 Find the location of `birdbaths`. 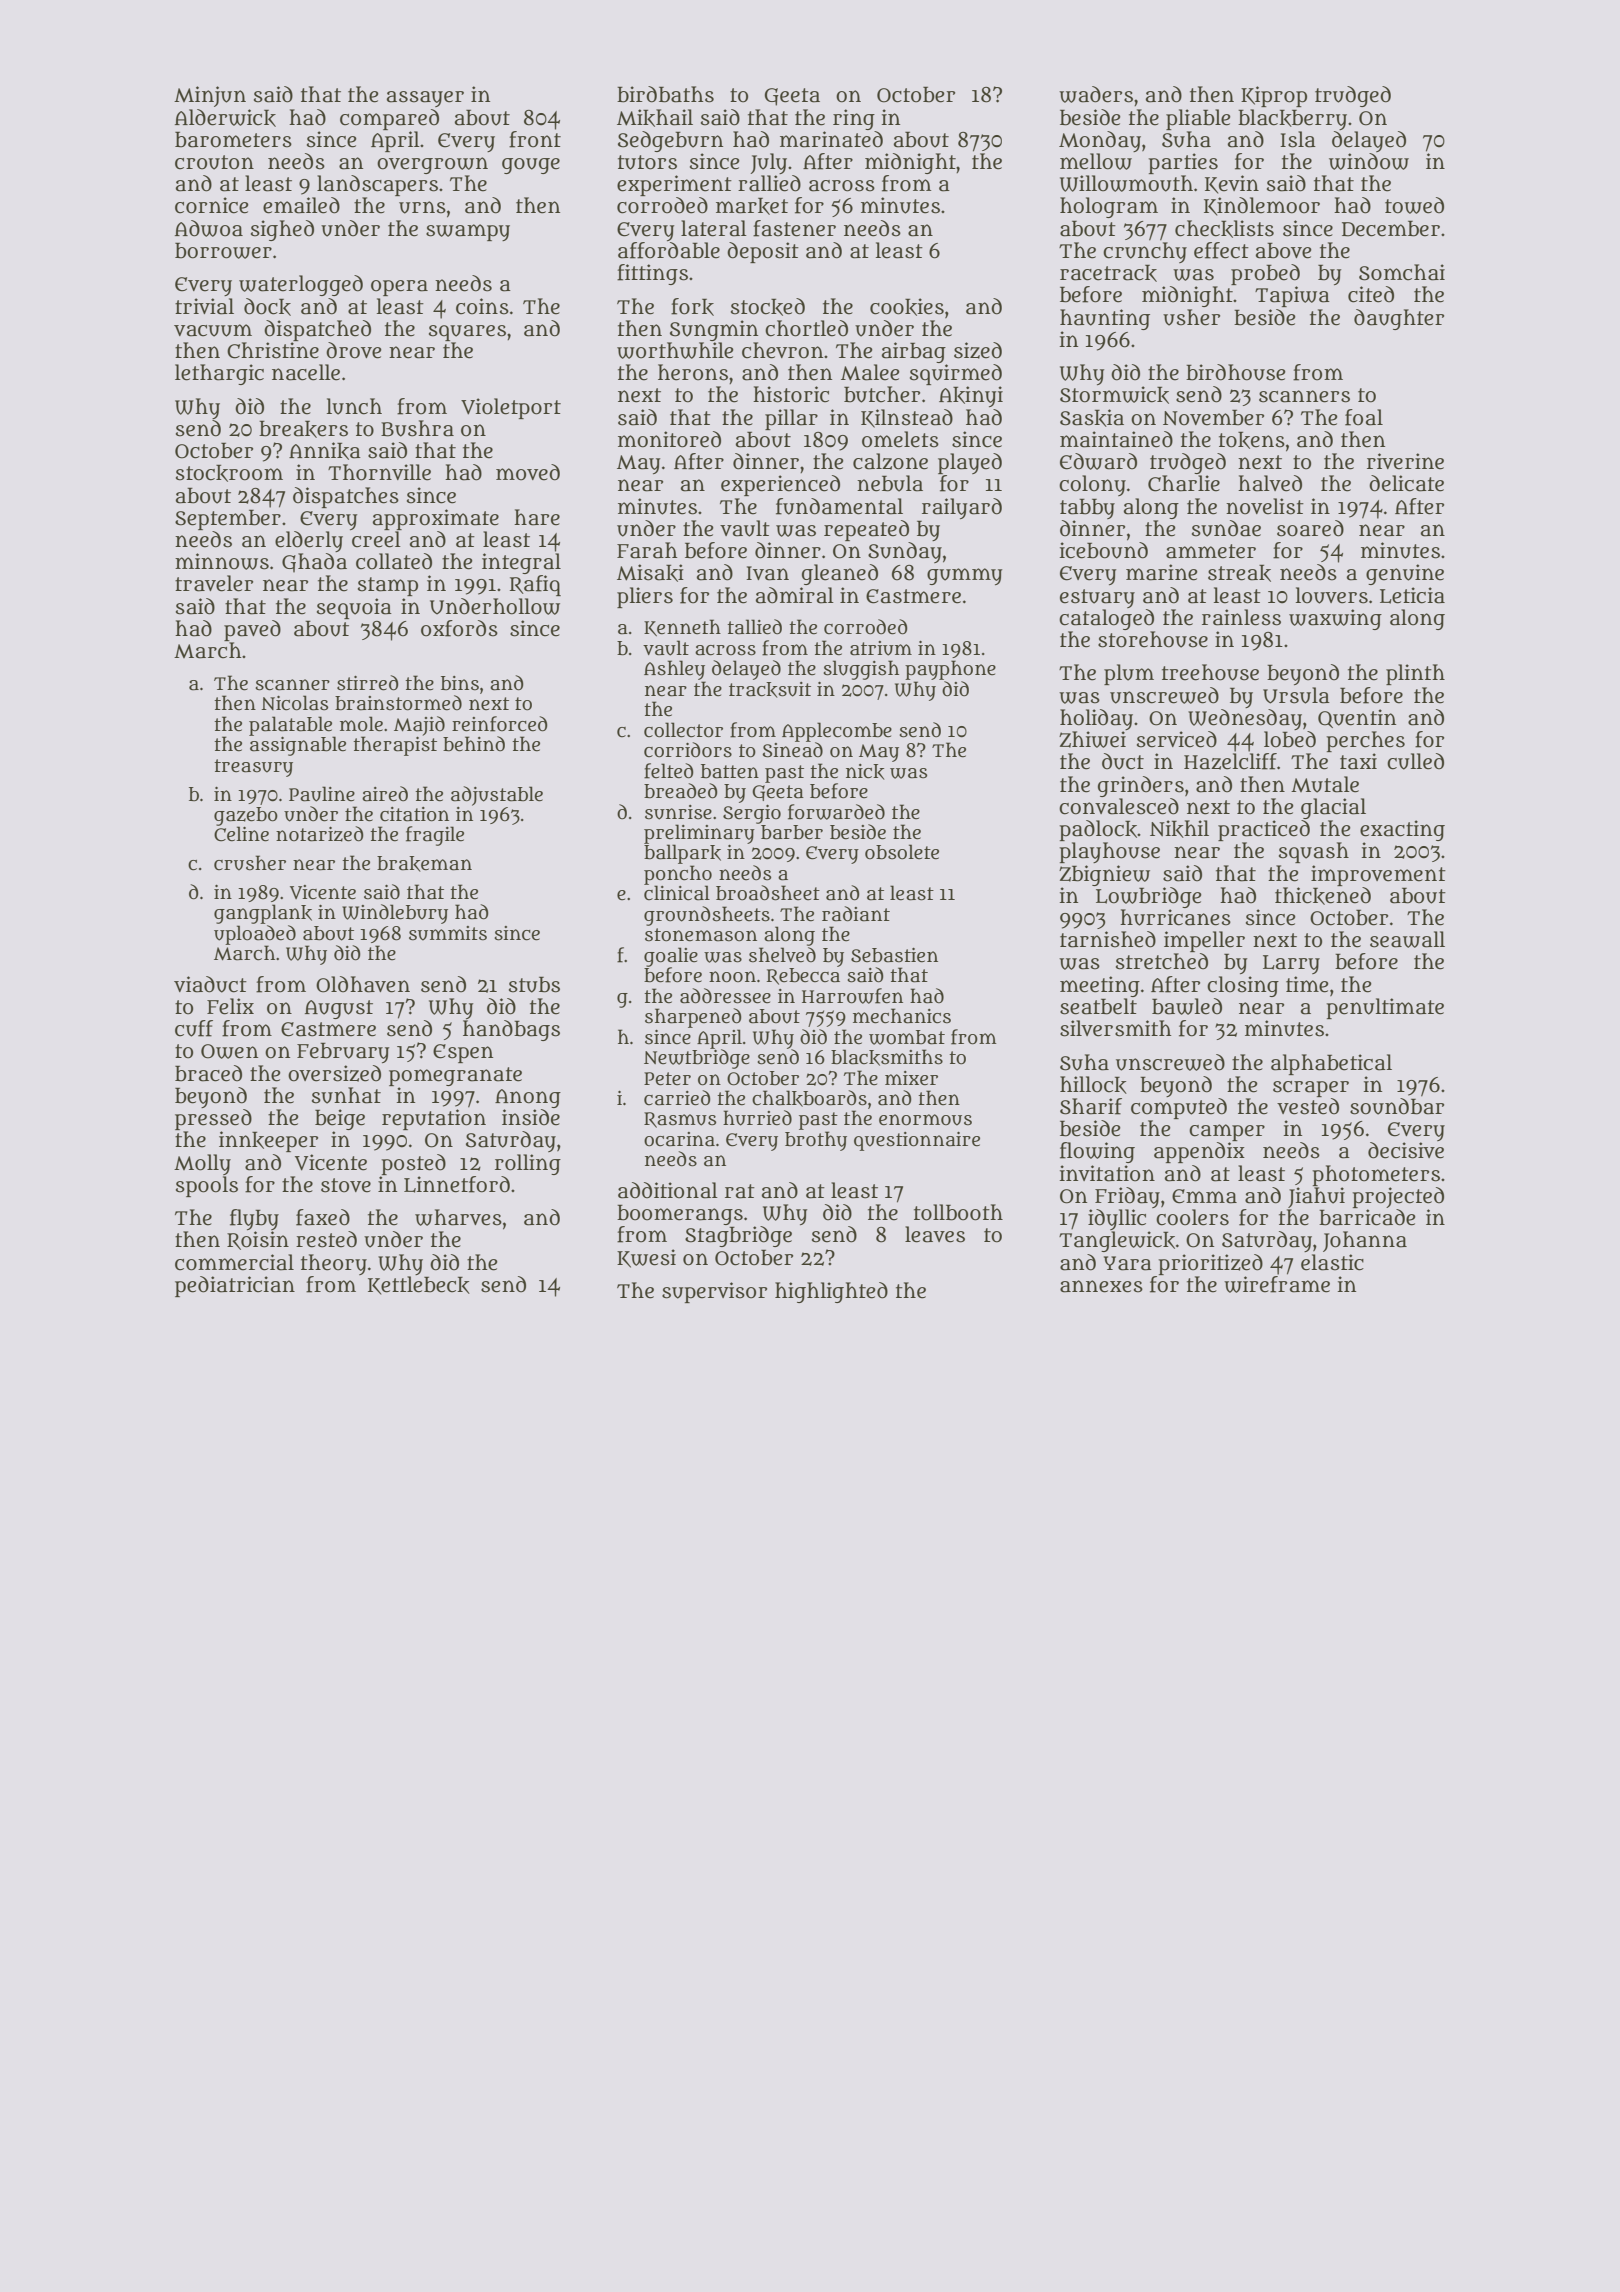

birdbaths is located at coordinates (665, 94).
